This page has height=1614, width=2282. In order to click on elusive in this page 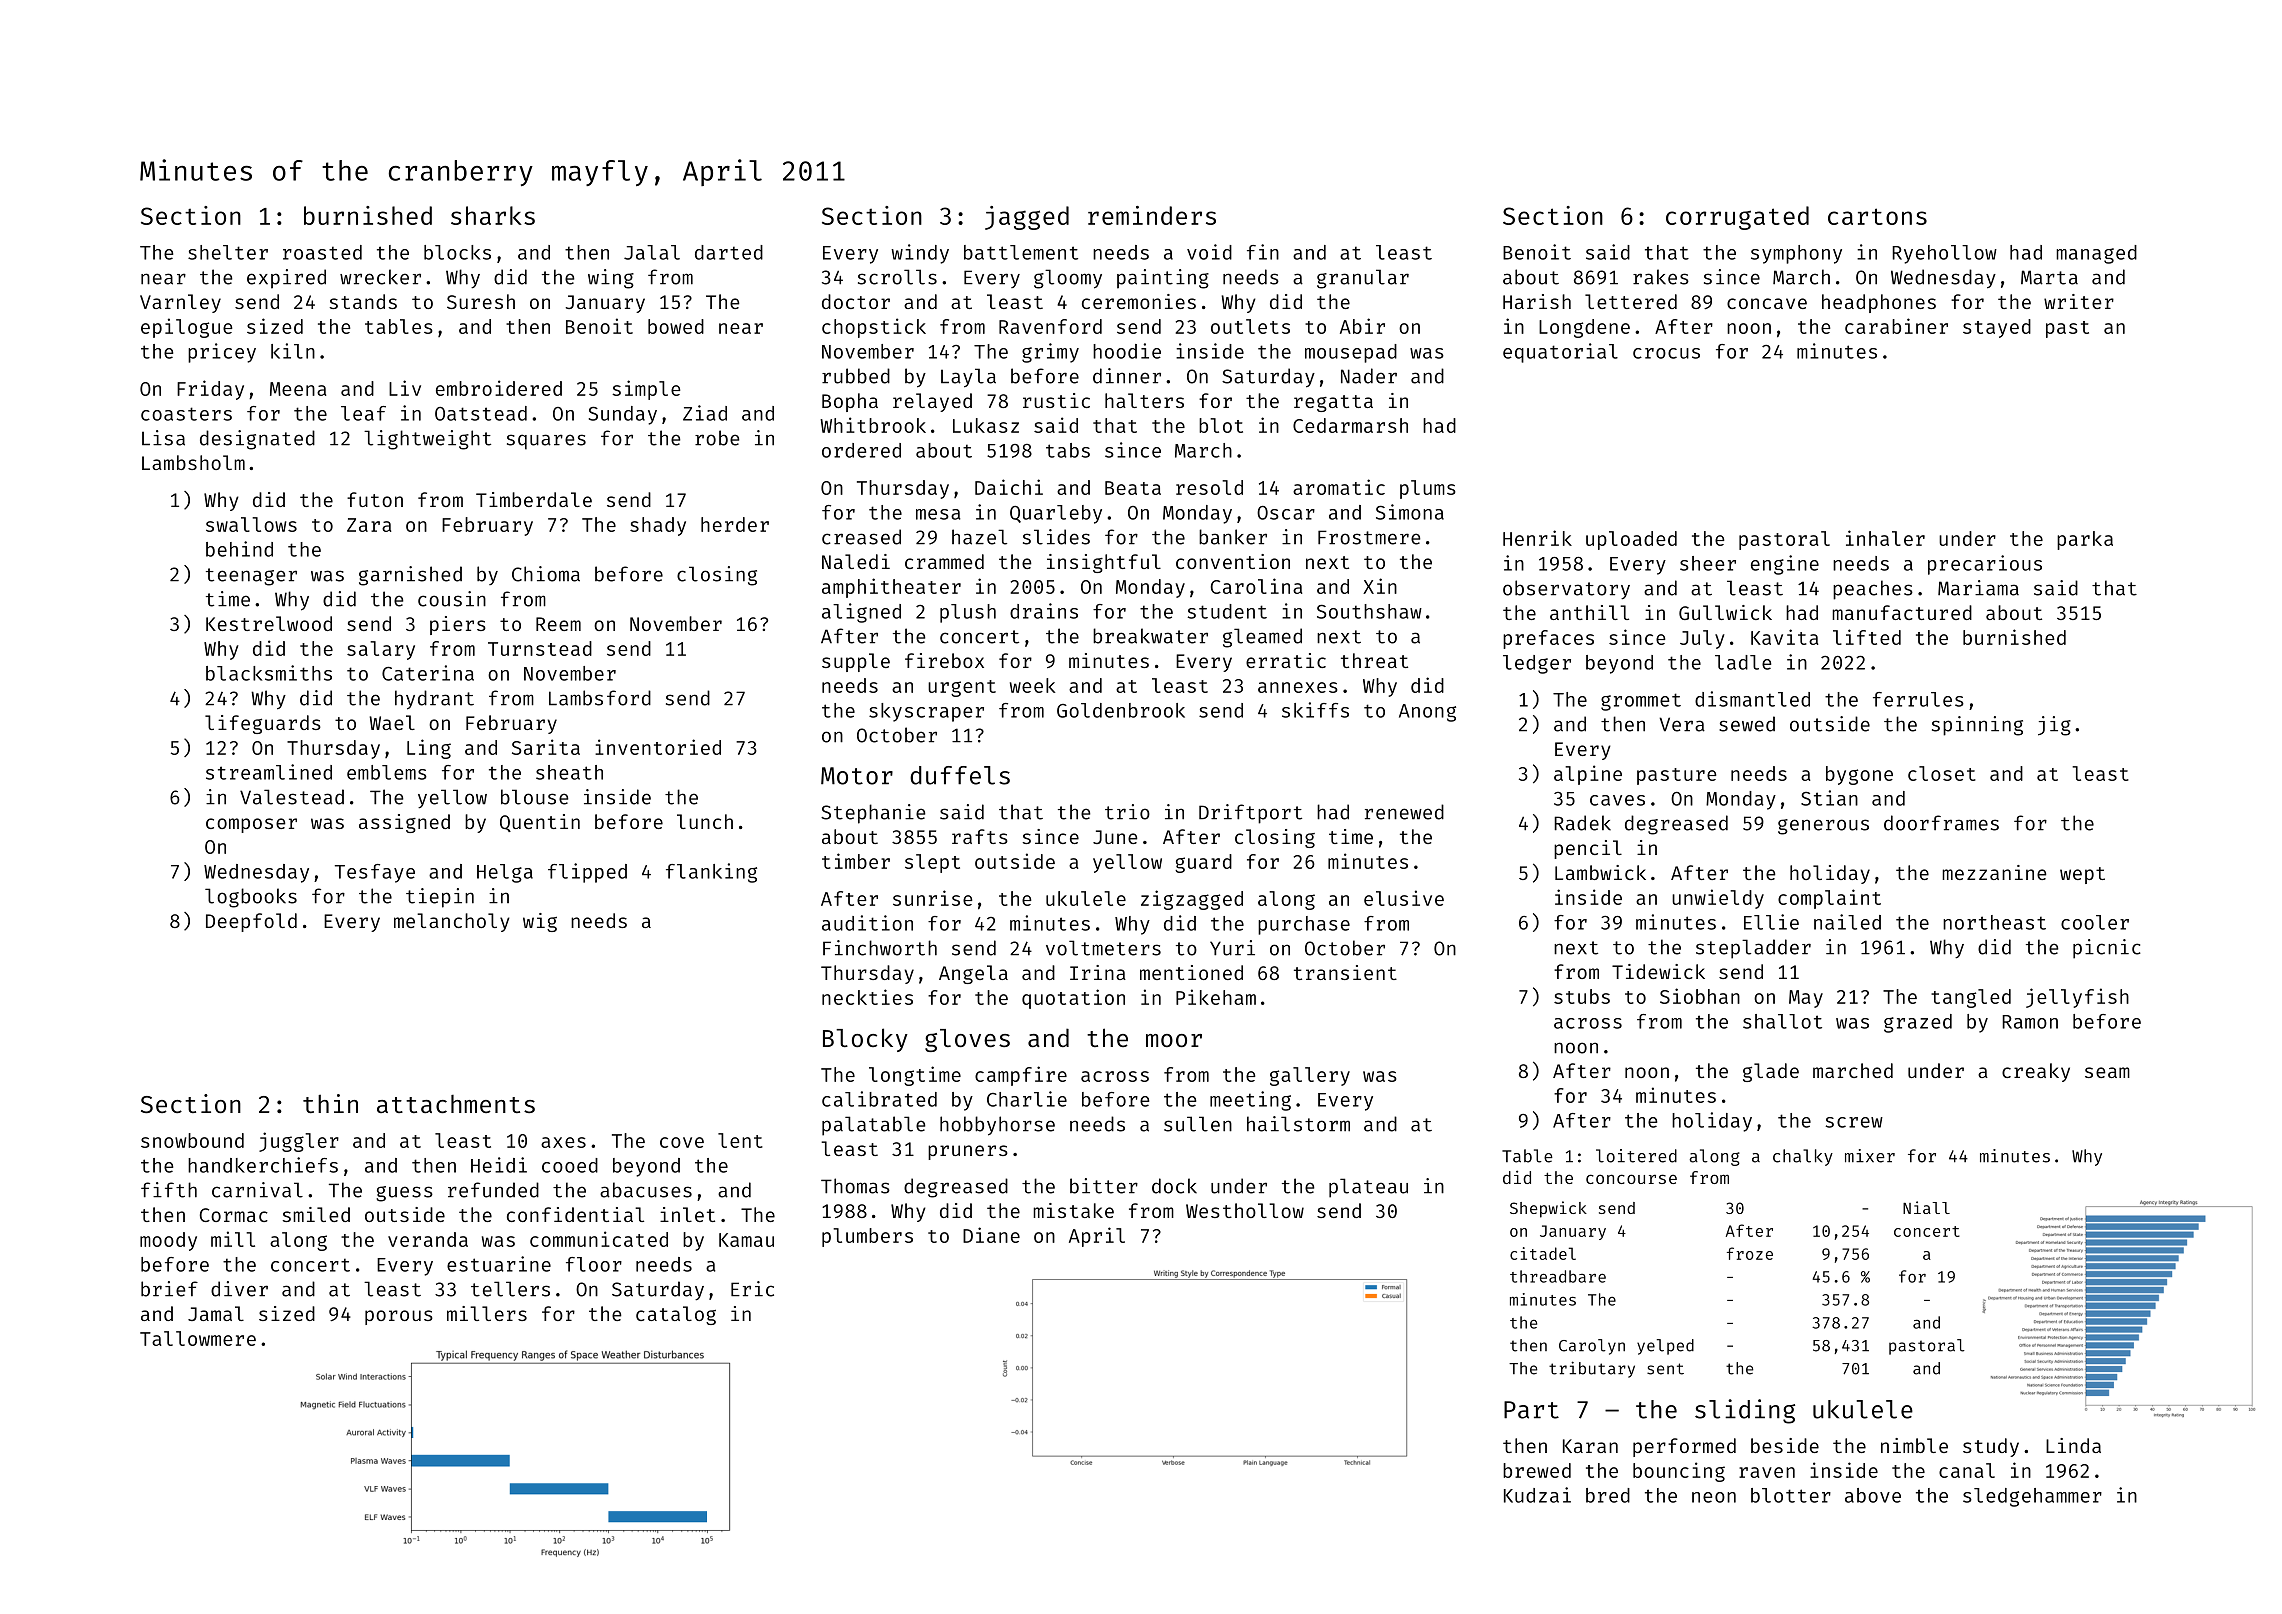, I will do `click(1404, 898)`.
